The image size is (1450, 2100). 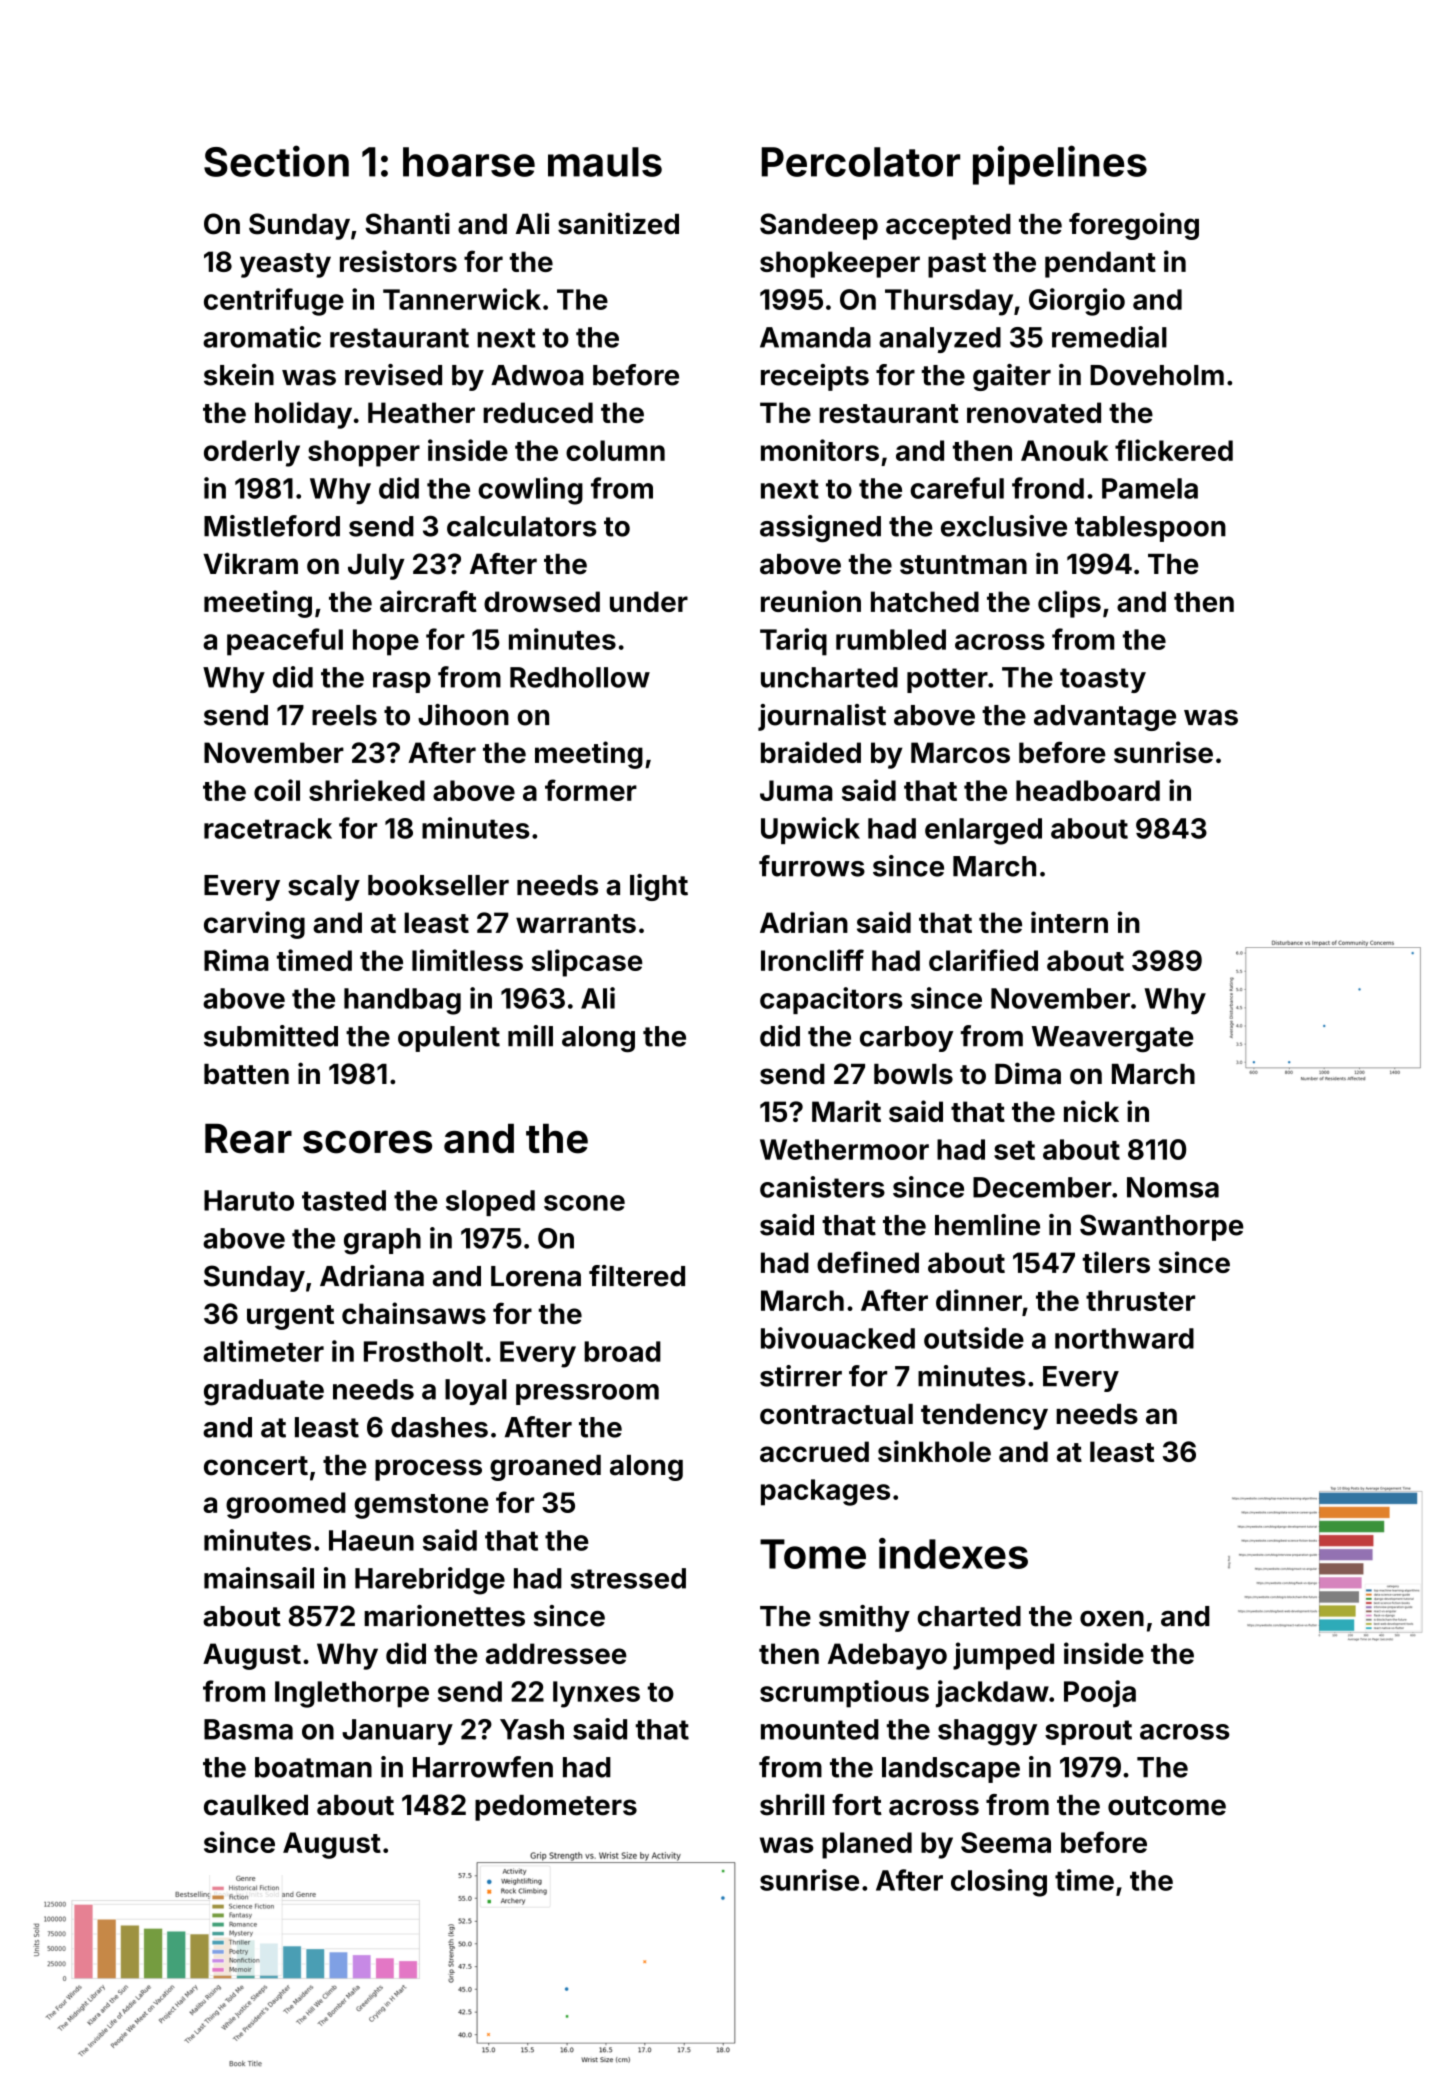 What do you see at coordinates (622, 1351) in the screenshot?
I see `broad` at bounding box center [622, 1351].
